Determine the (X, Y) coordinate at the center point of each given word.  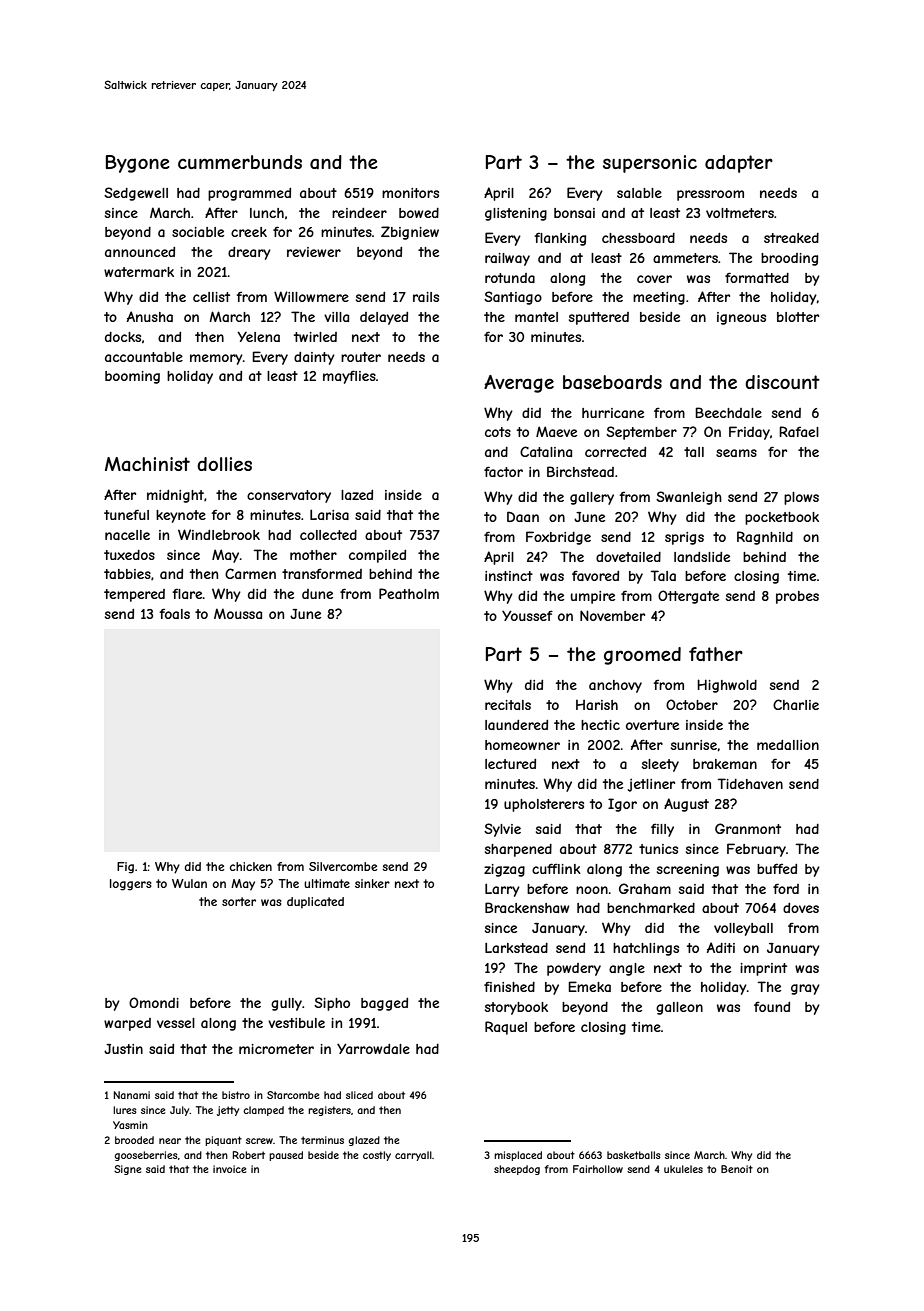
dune (317, 594)
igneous (741, 318)
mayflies (349, 377)
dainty (314, 358)
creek (249, 232)
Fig (125, 868)
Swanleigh (689, 498)
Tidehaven (750, 783)
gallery (592, 498)
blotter (798, 317)
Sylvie (502, 830)
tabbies (127, 574)
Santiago (513, 298)
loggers (131, 885)
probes (797, 597)
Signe (127, 1170)
